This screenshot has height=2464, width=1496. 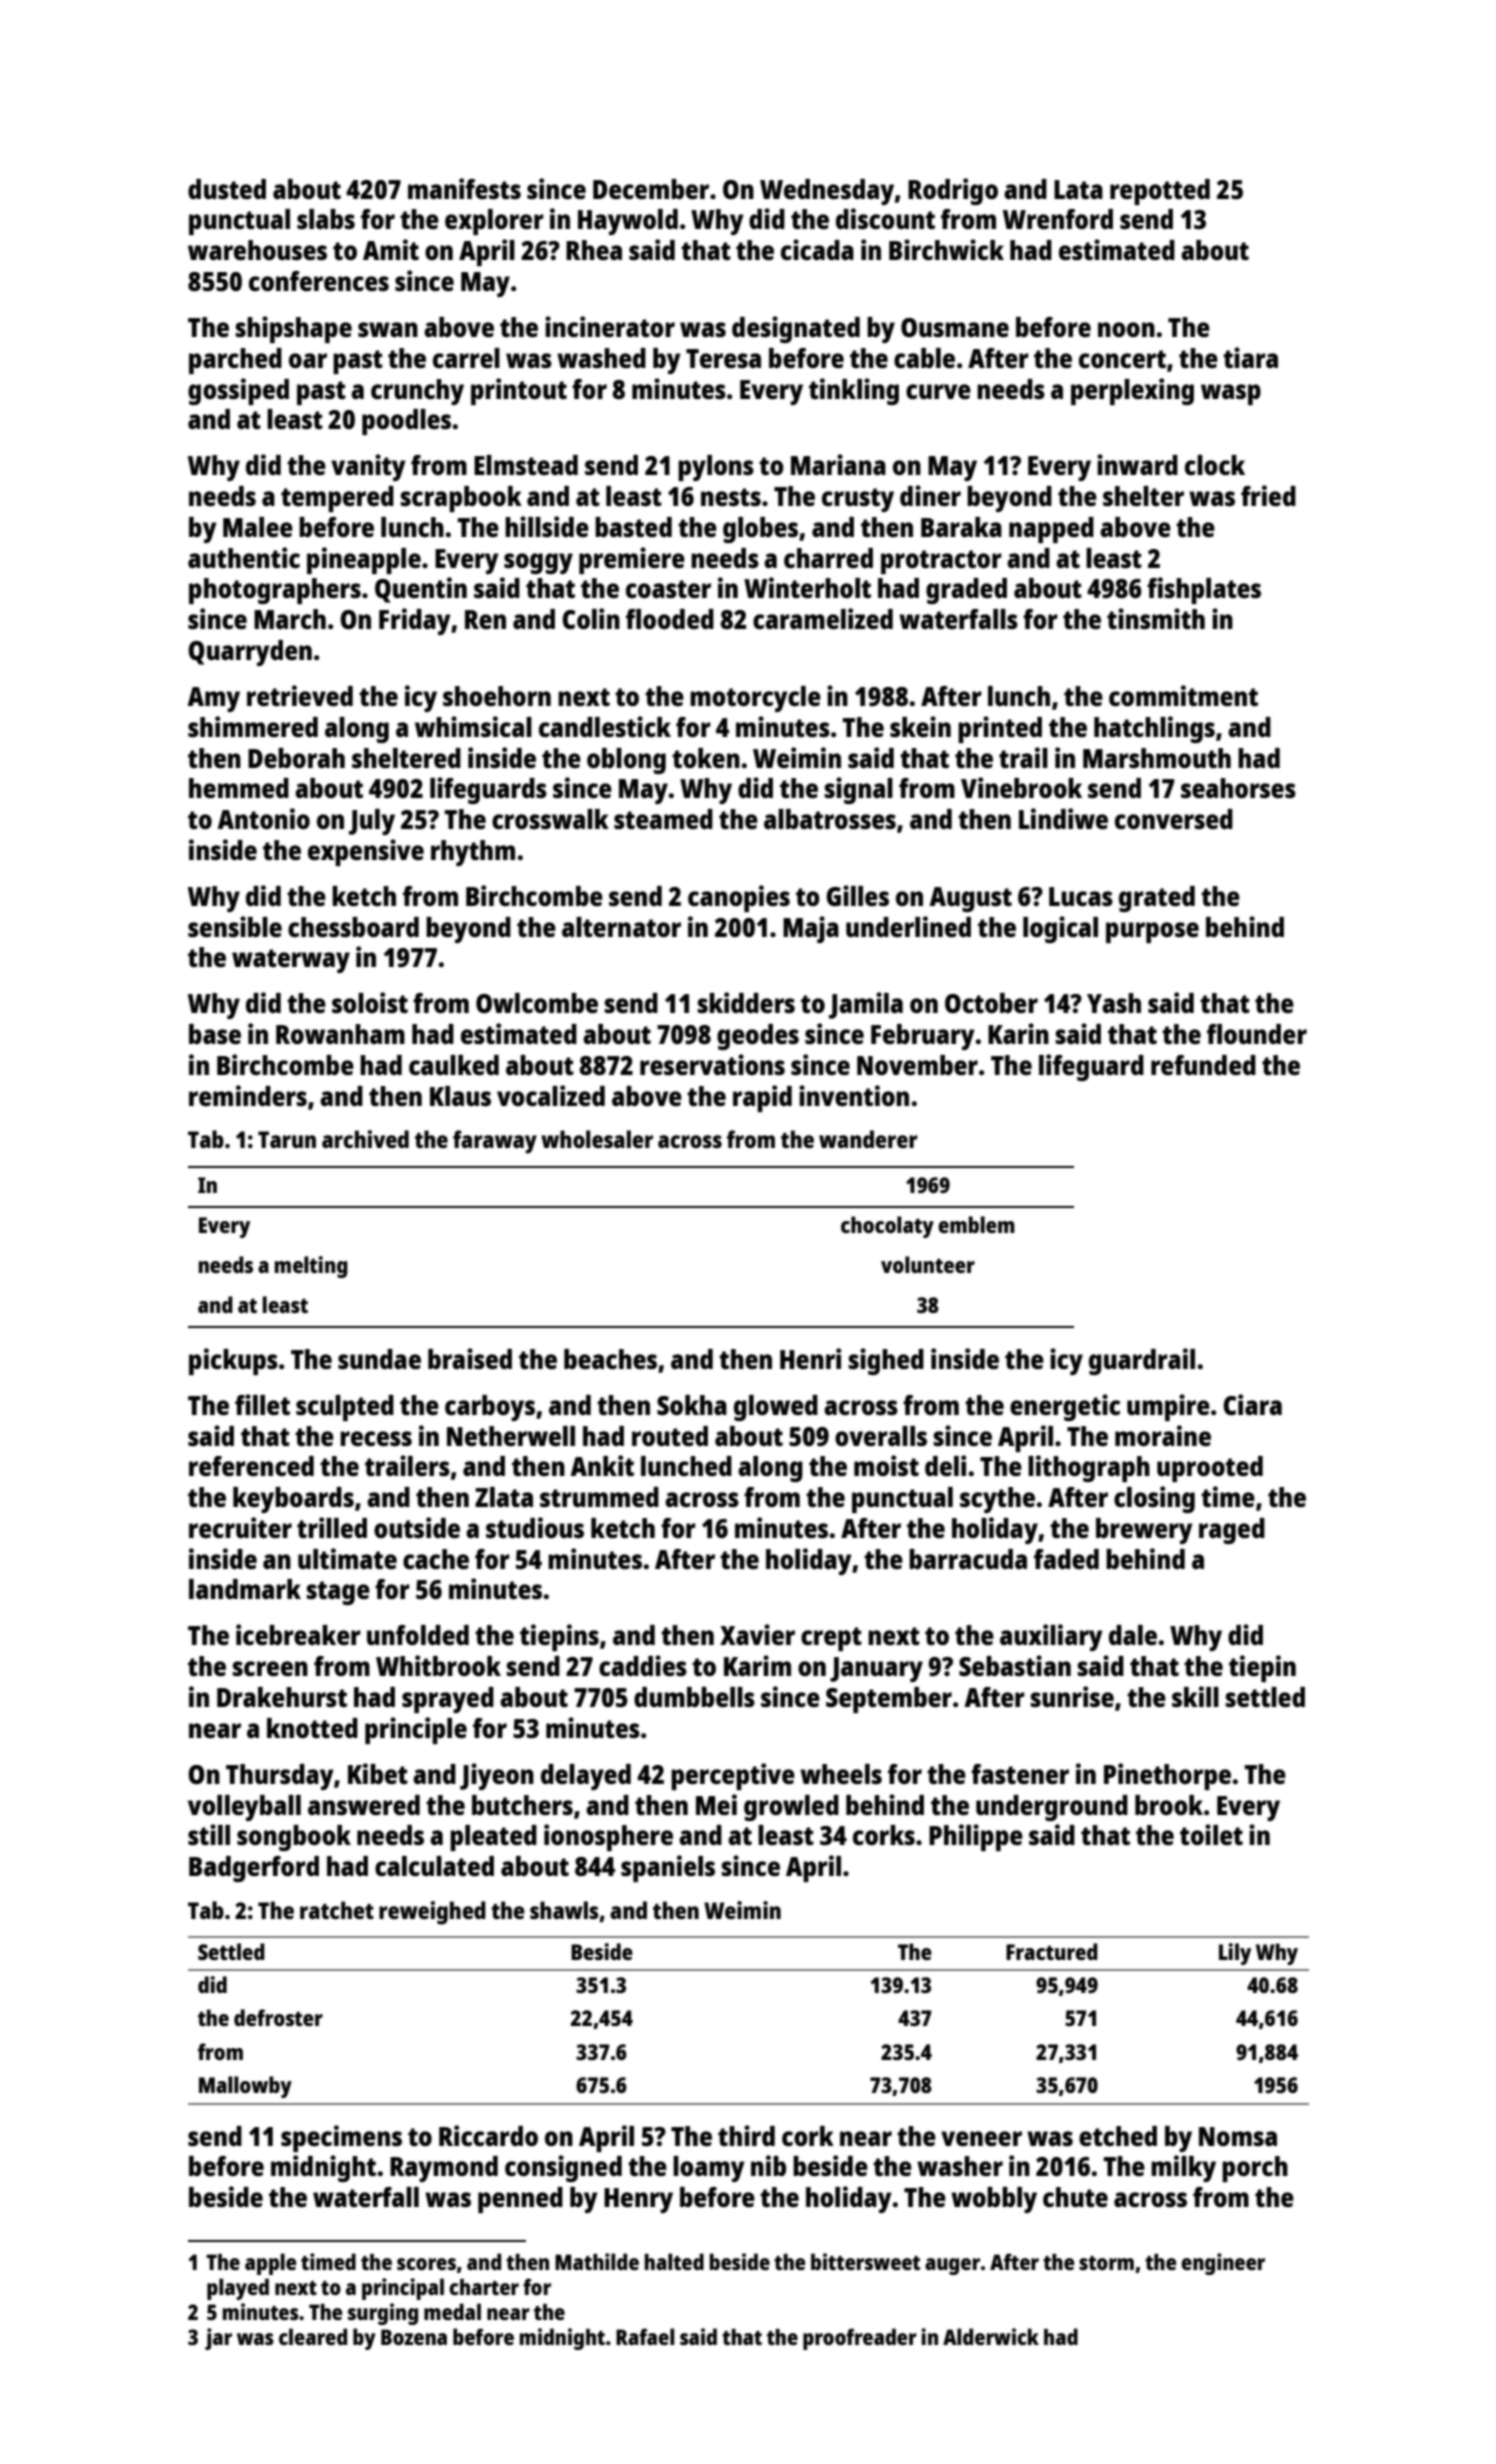 What do you see at coordinates (827, 192) in the screenshot?
I see `Wednesday` at bounding box center [827, 192].
